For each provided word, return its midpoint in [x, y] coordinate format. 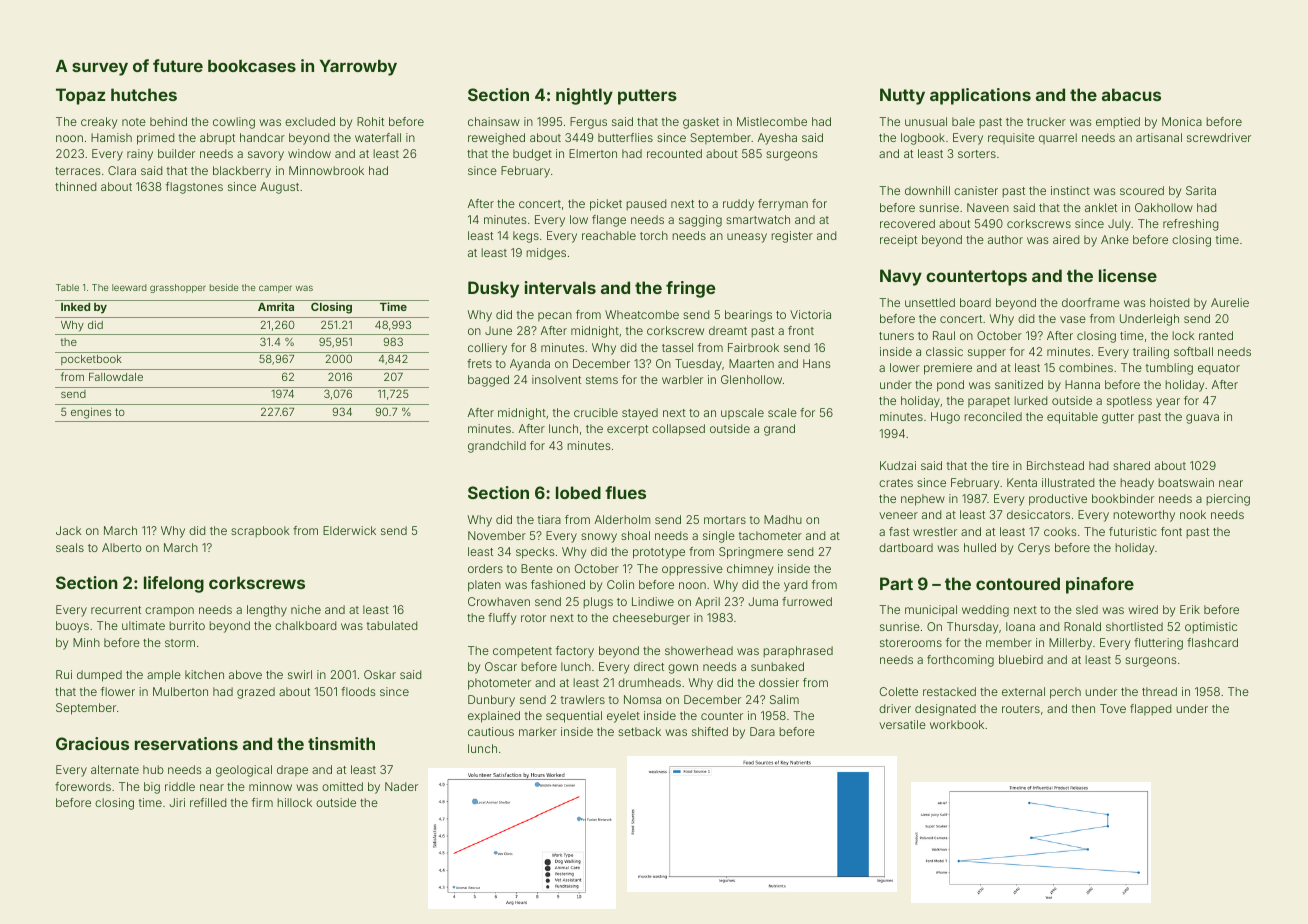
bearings [748, 316]
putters [647, 97]
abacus [1131, 94]
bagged [488, 381]
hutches [144, 94]
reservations [186, 743]
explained [494, 717]
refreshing [1191, 225]
